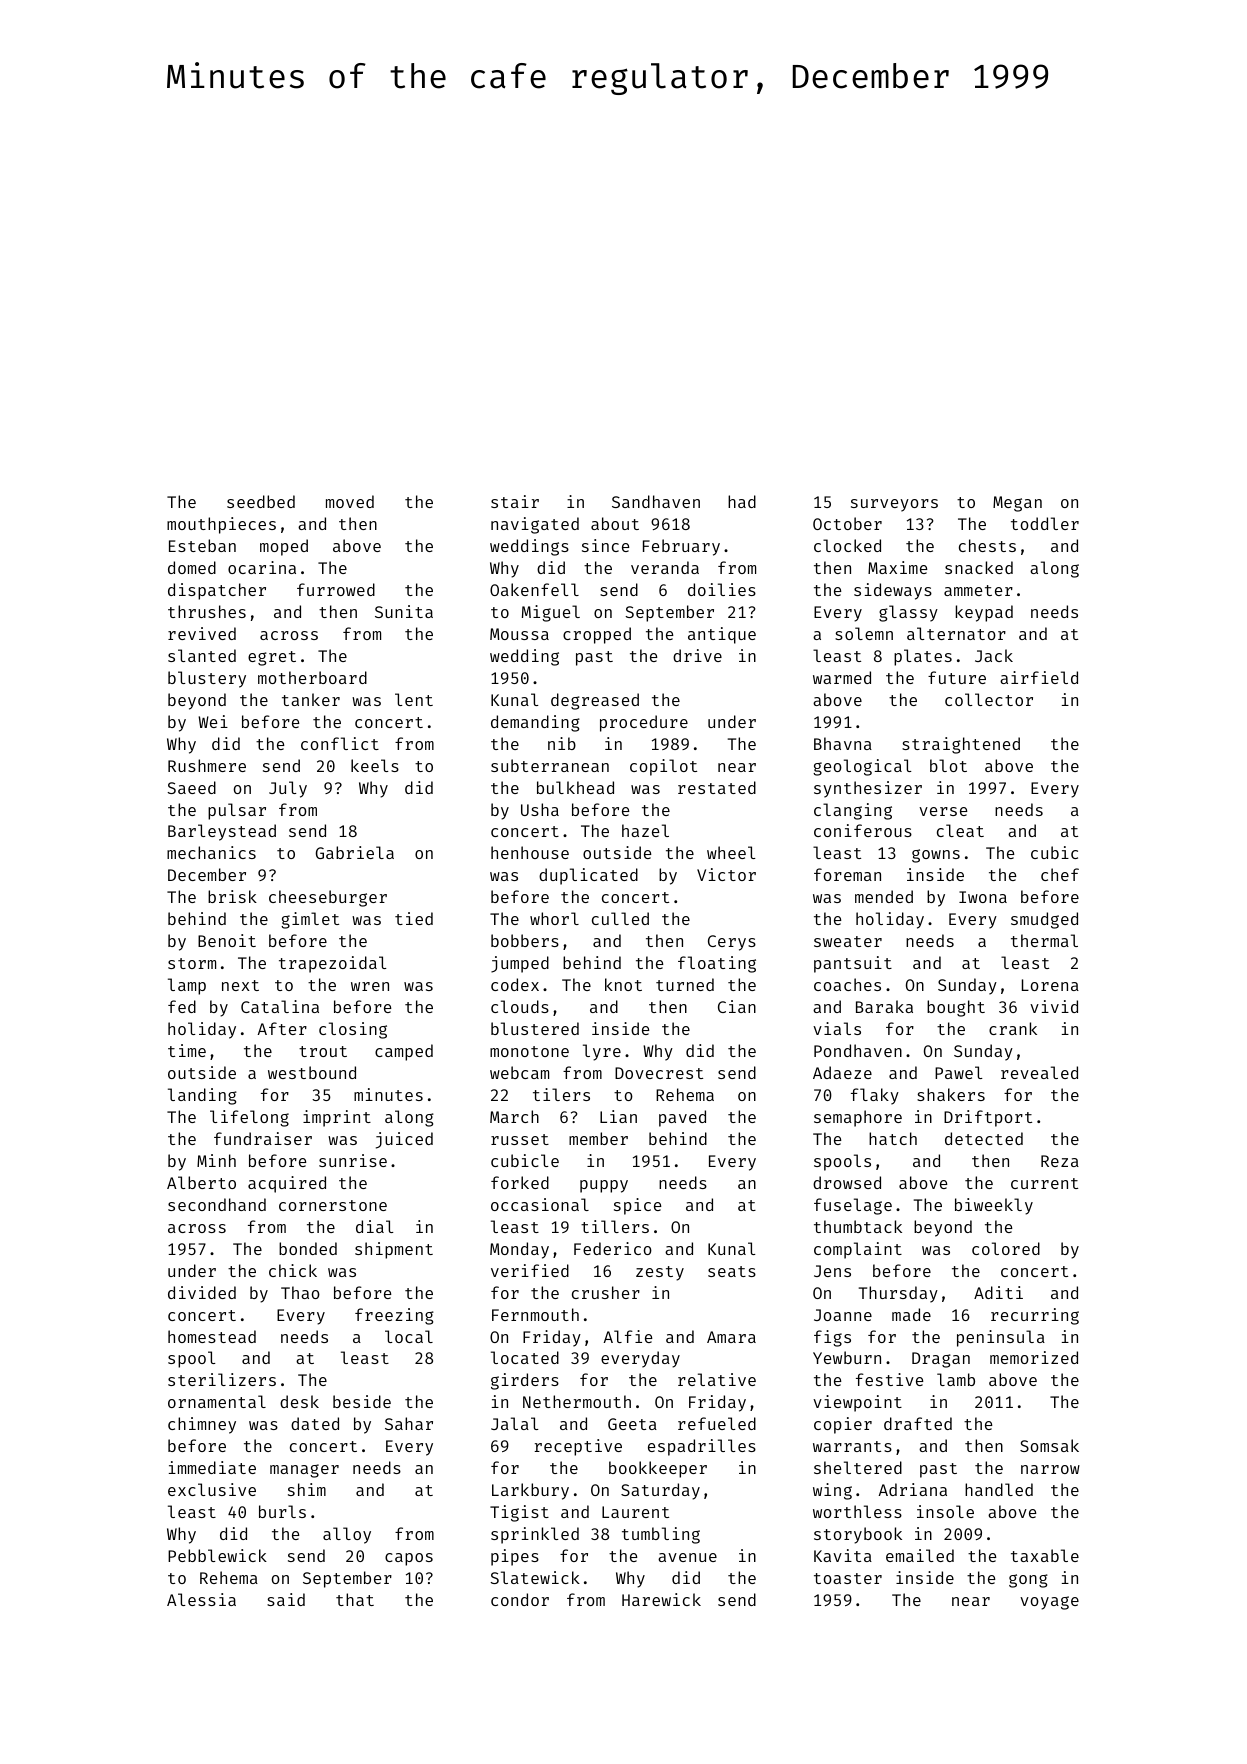 The height and width of the page is (1764, 1247). Describe the element at coordinates (375, 765) in the page. I see `keels` at that location.
